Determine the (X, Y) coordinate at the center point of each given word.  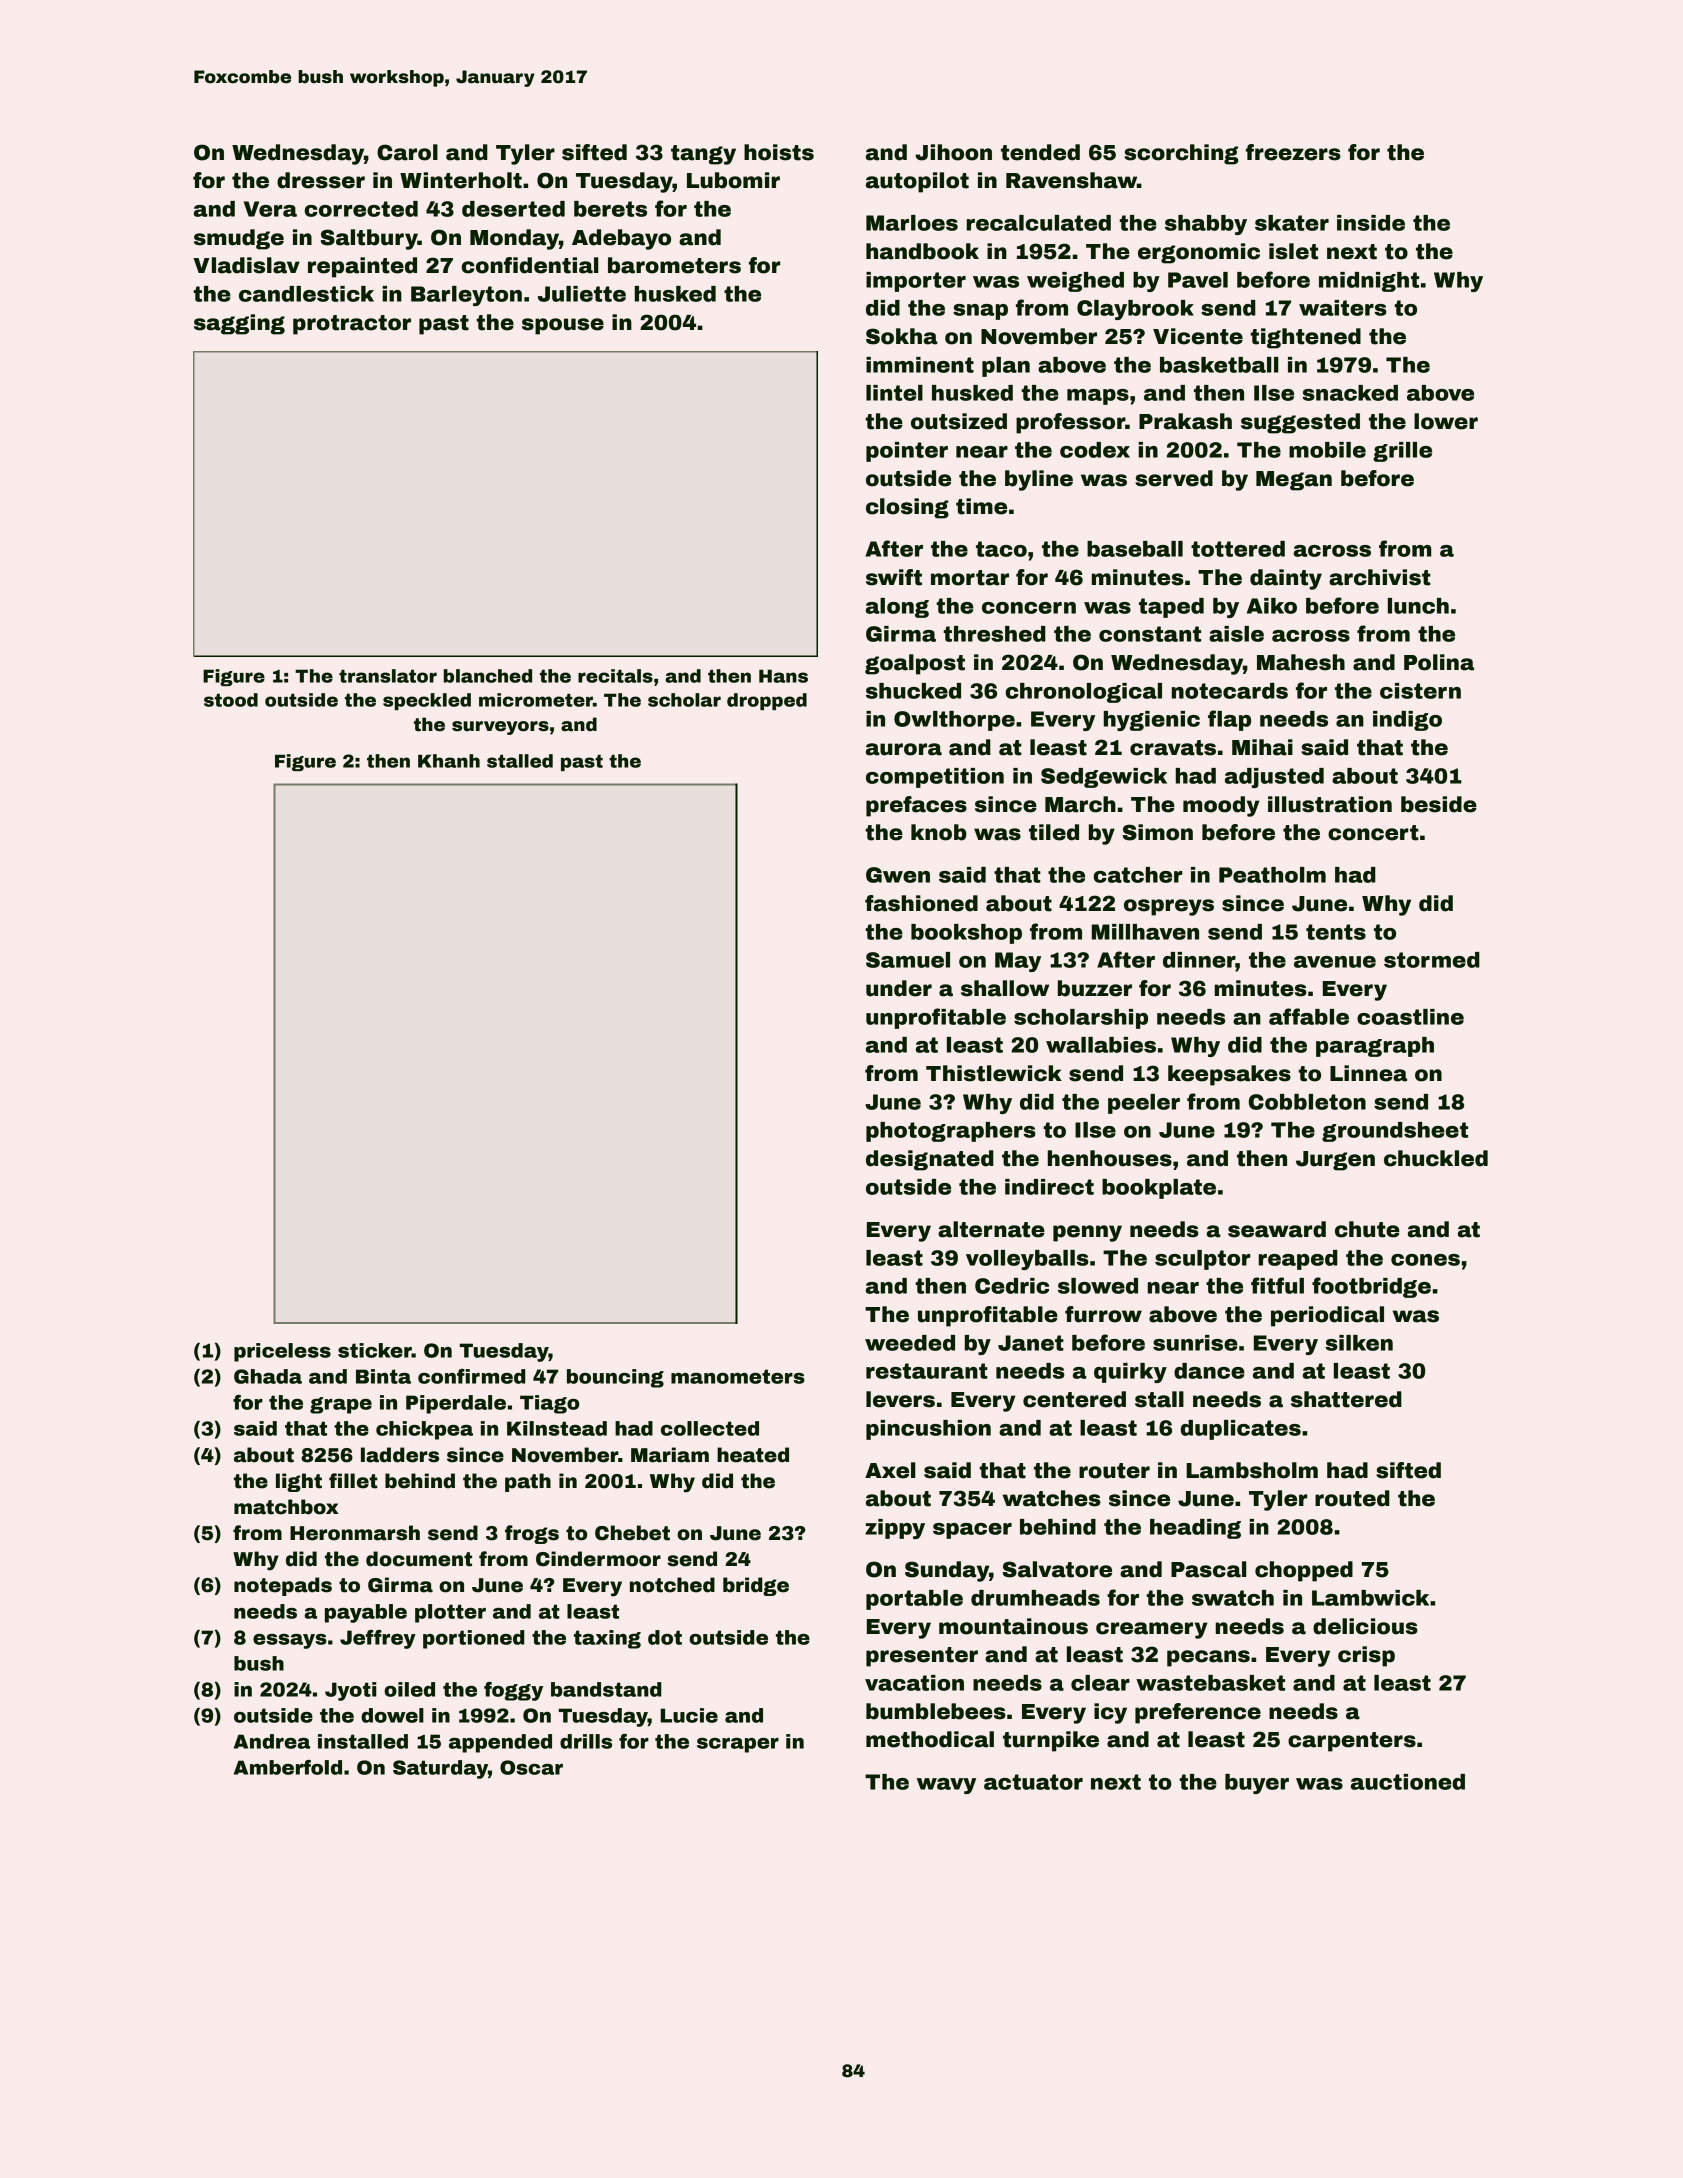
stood (231, 700)
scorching (1181, 154)
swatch (1233, 1598)
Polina (1439, 662)
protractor (352, 325)
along (897, 608)
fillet (353, 1481)
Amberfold (288, 1767)
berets (610, 209)
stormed (1432, 960)
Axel (890, 1470)
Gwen (898, 875)
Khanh (449, 761)
